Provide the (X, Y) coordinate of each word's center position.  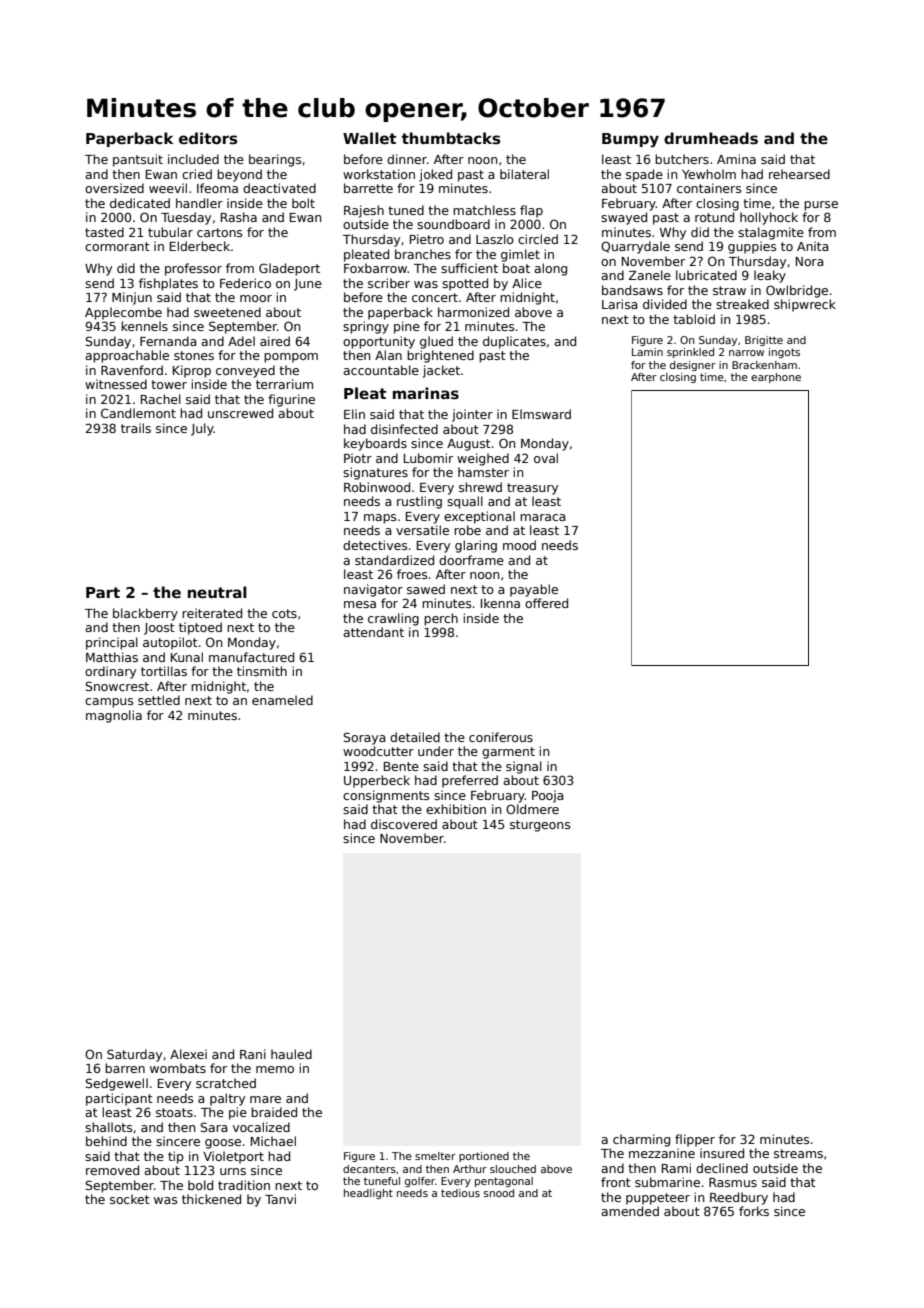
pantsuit (138, 160)
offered (546, 603)
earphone (776, 378)
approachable (127, 356)
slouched (513, 1169)
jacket (441, 371)
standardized (394, 560)
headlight (368, 1194)
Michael (273, 1141)
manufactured (251, 657)
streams (798, 1153)
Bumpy (630, 140)
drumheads (711, 138)
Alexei (188, 1054)
